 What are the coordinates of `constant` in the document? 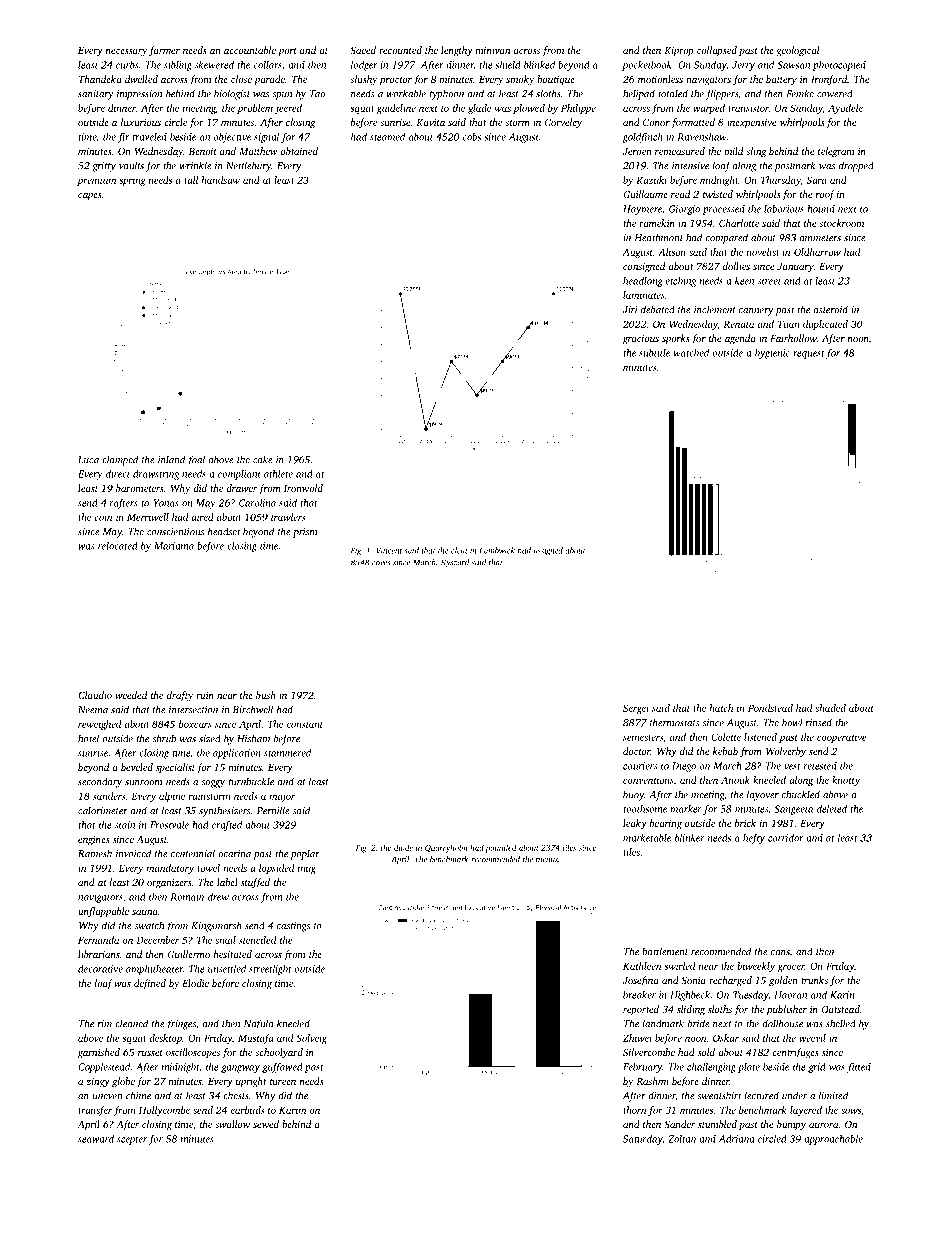 It's located at (305, 725).
